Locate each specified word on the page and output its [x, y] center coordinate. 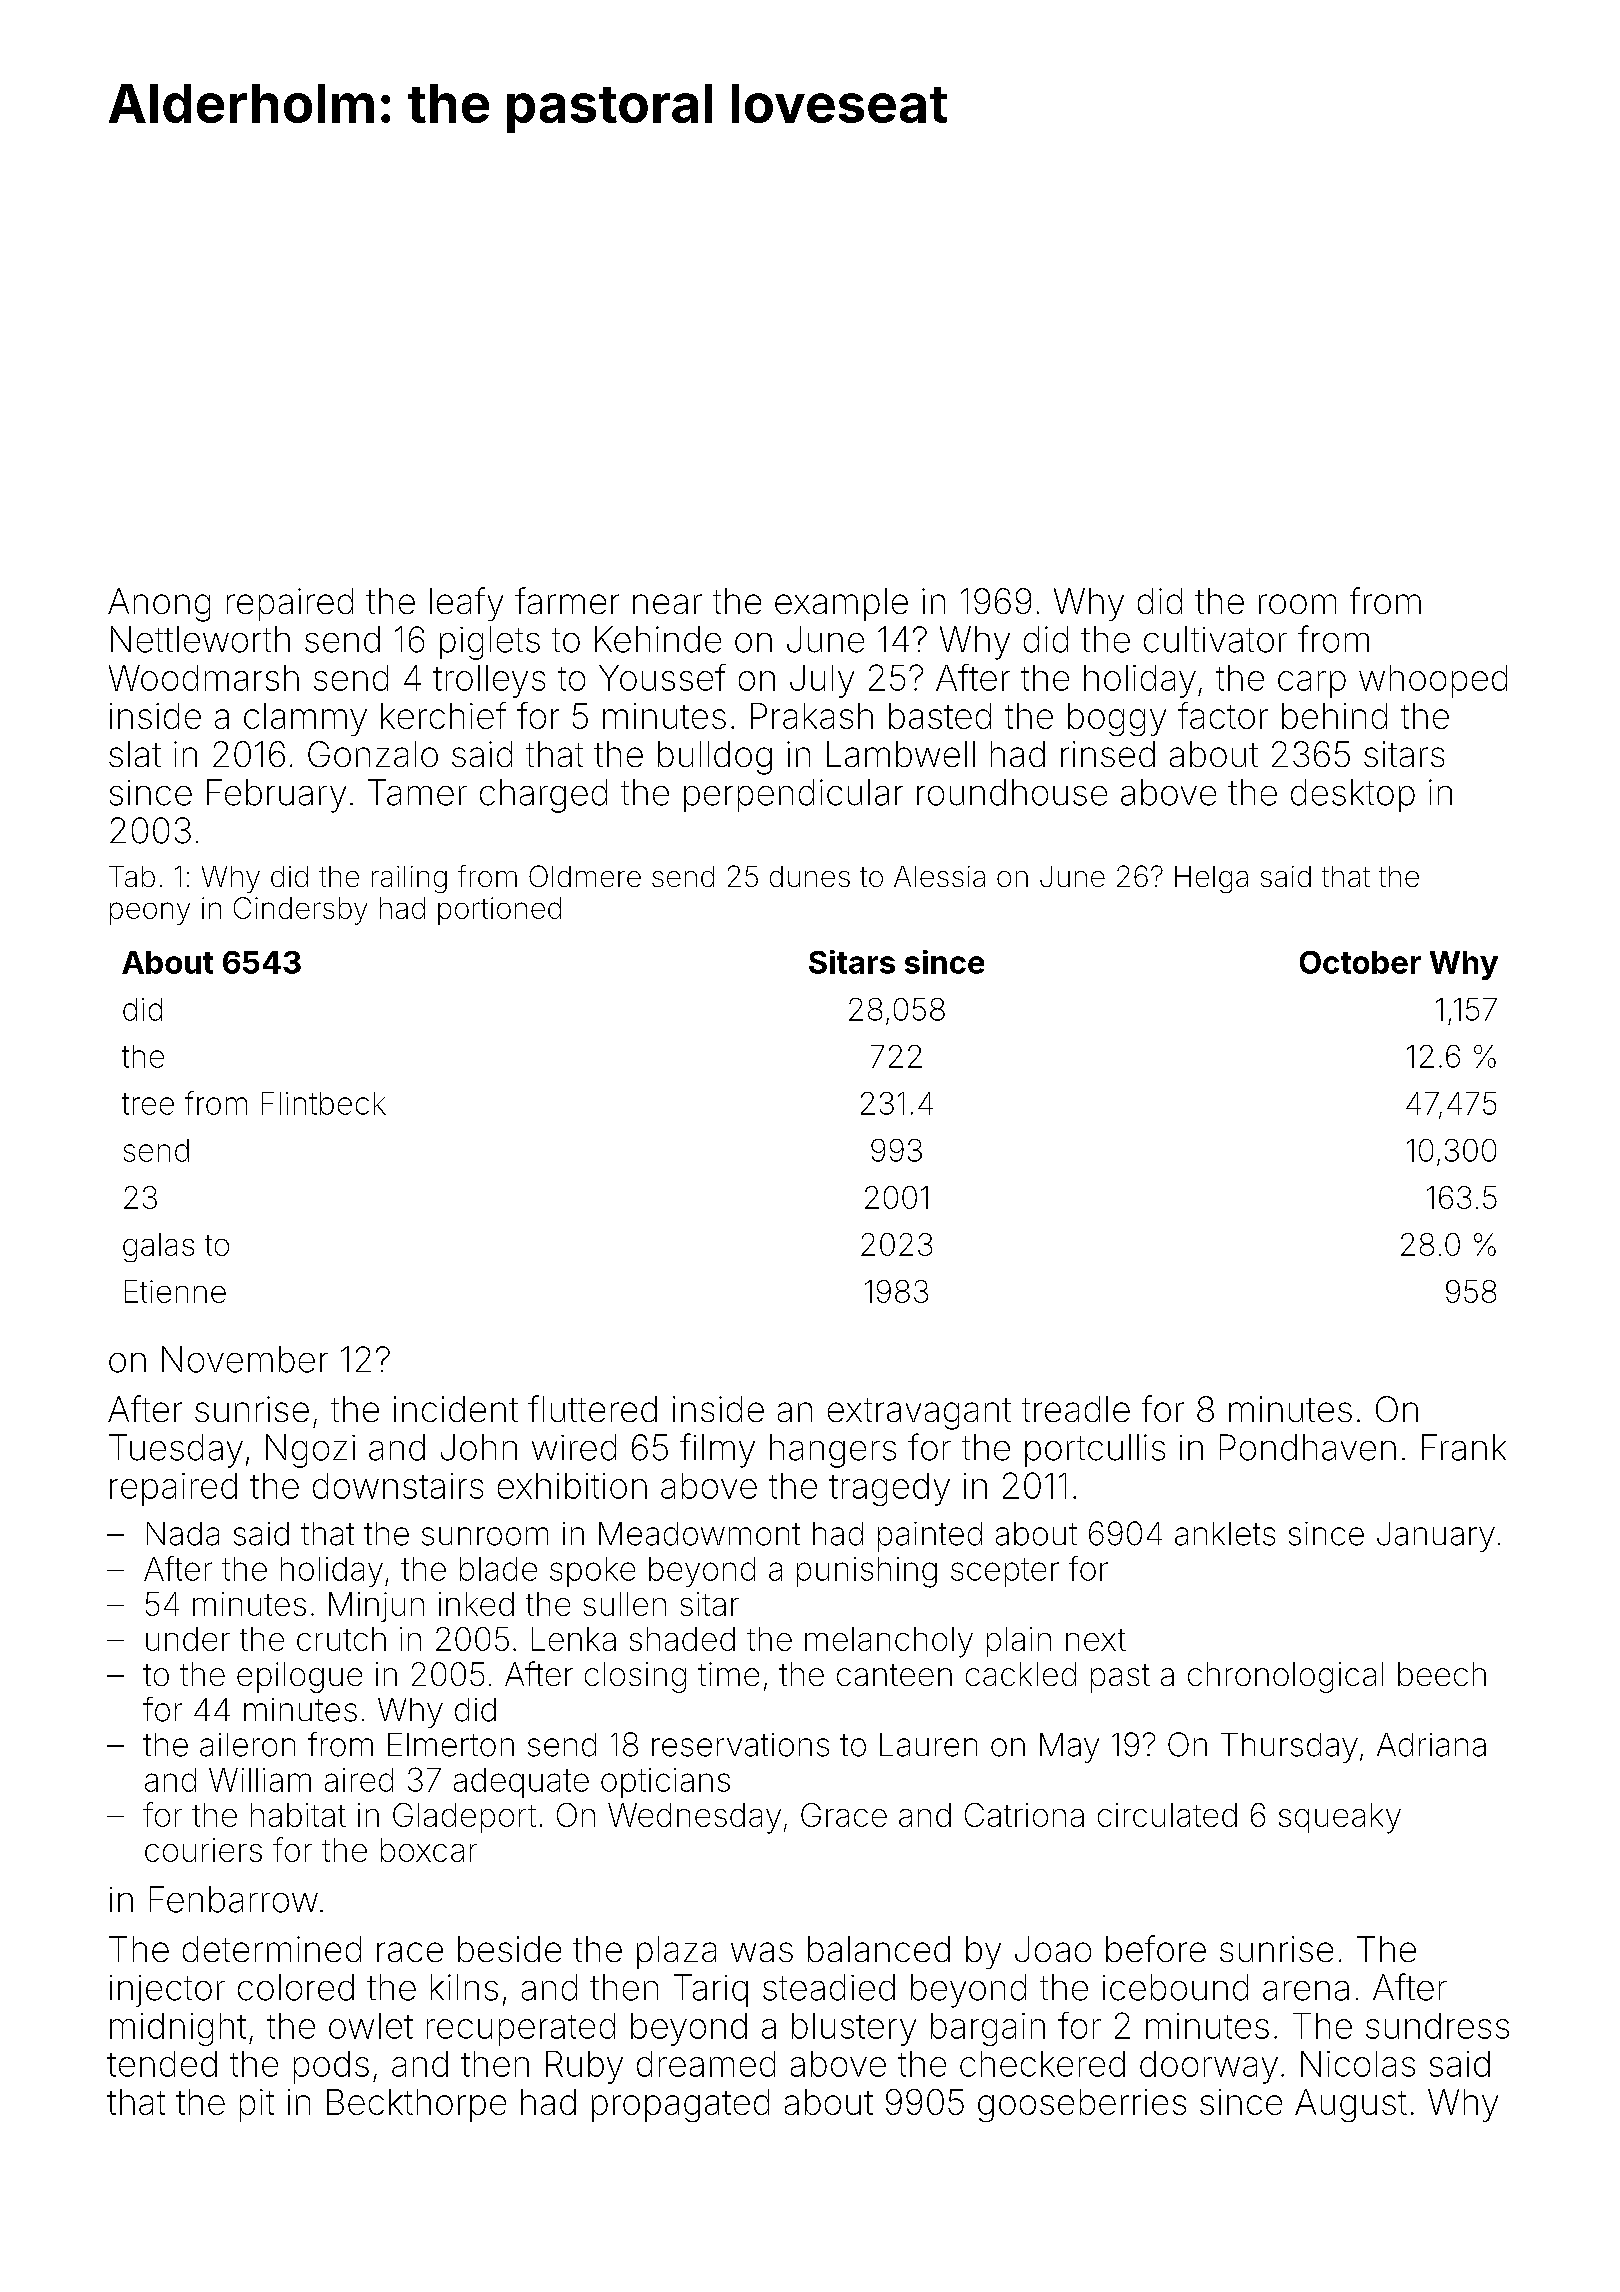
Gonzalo [373, 754]
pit [257, 2105]
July [822, 681]
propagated [680, 2105]
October [1360, 962]
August [1351, 2105]
